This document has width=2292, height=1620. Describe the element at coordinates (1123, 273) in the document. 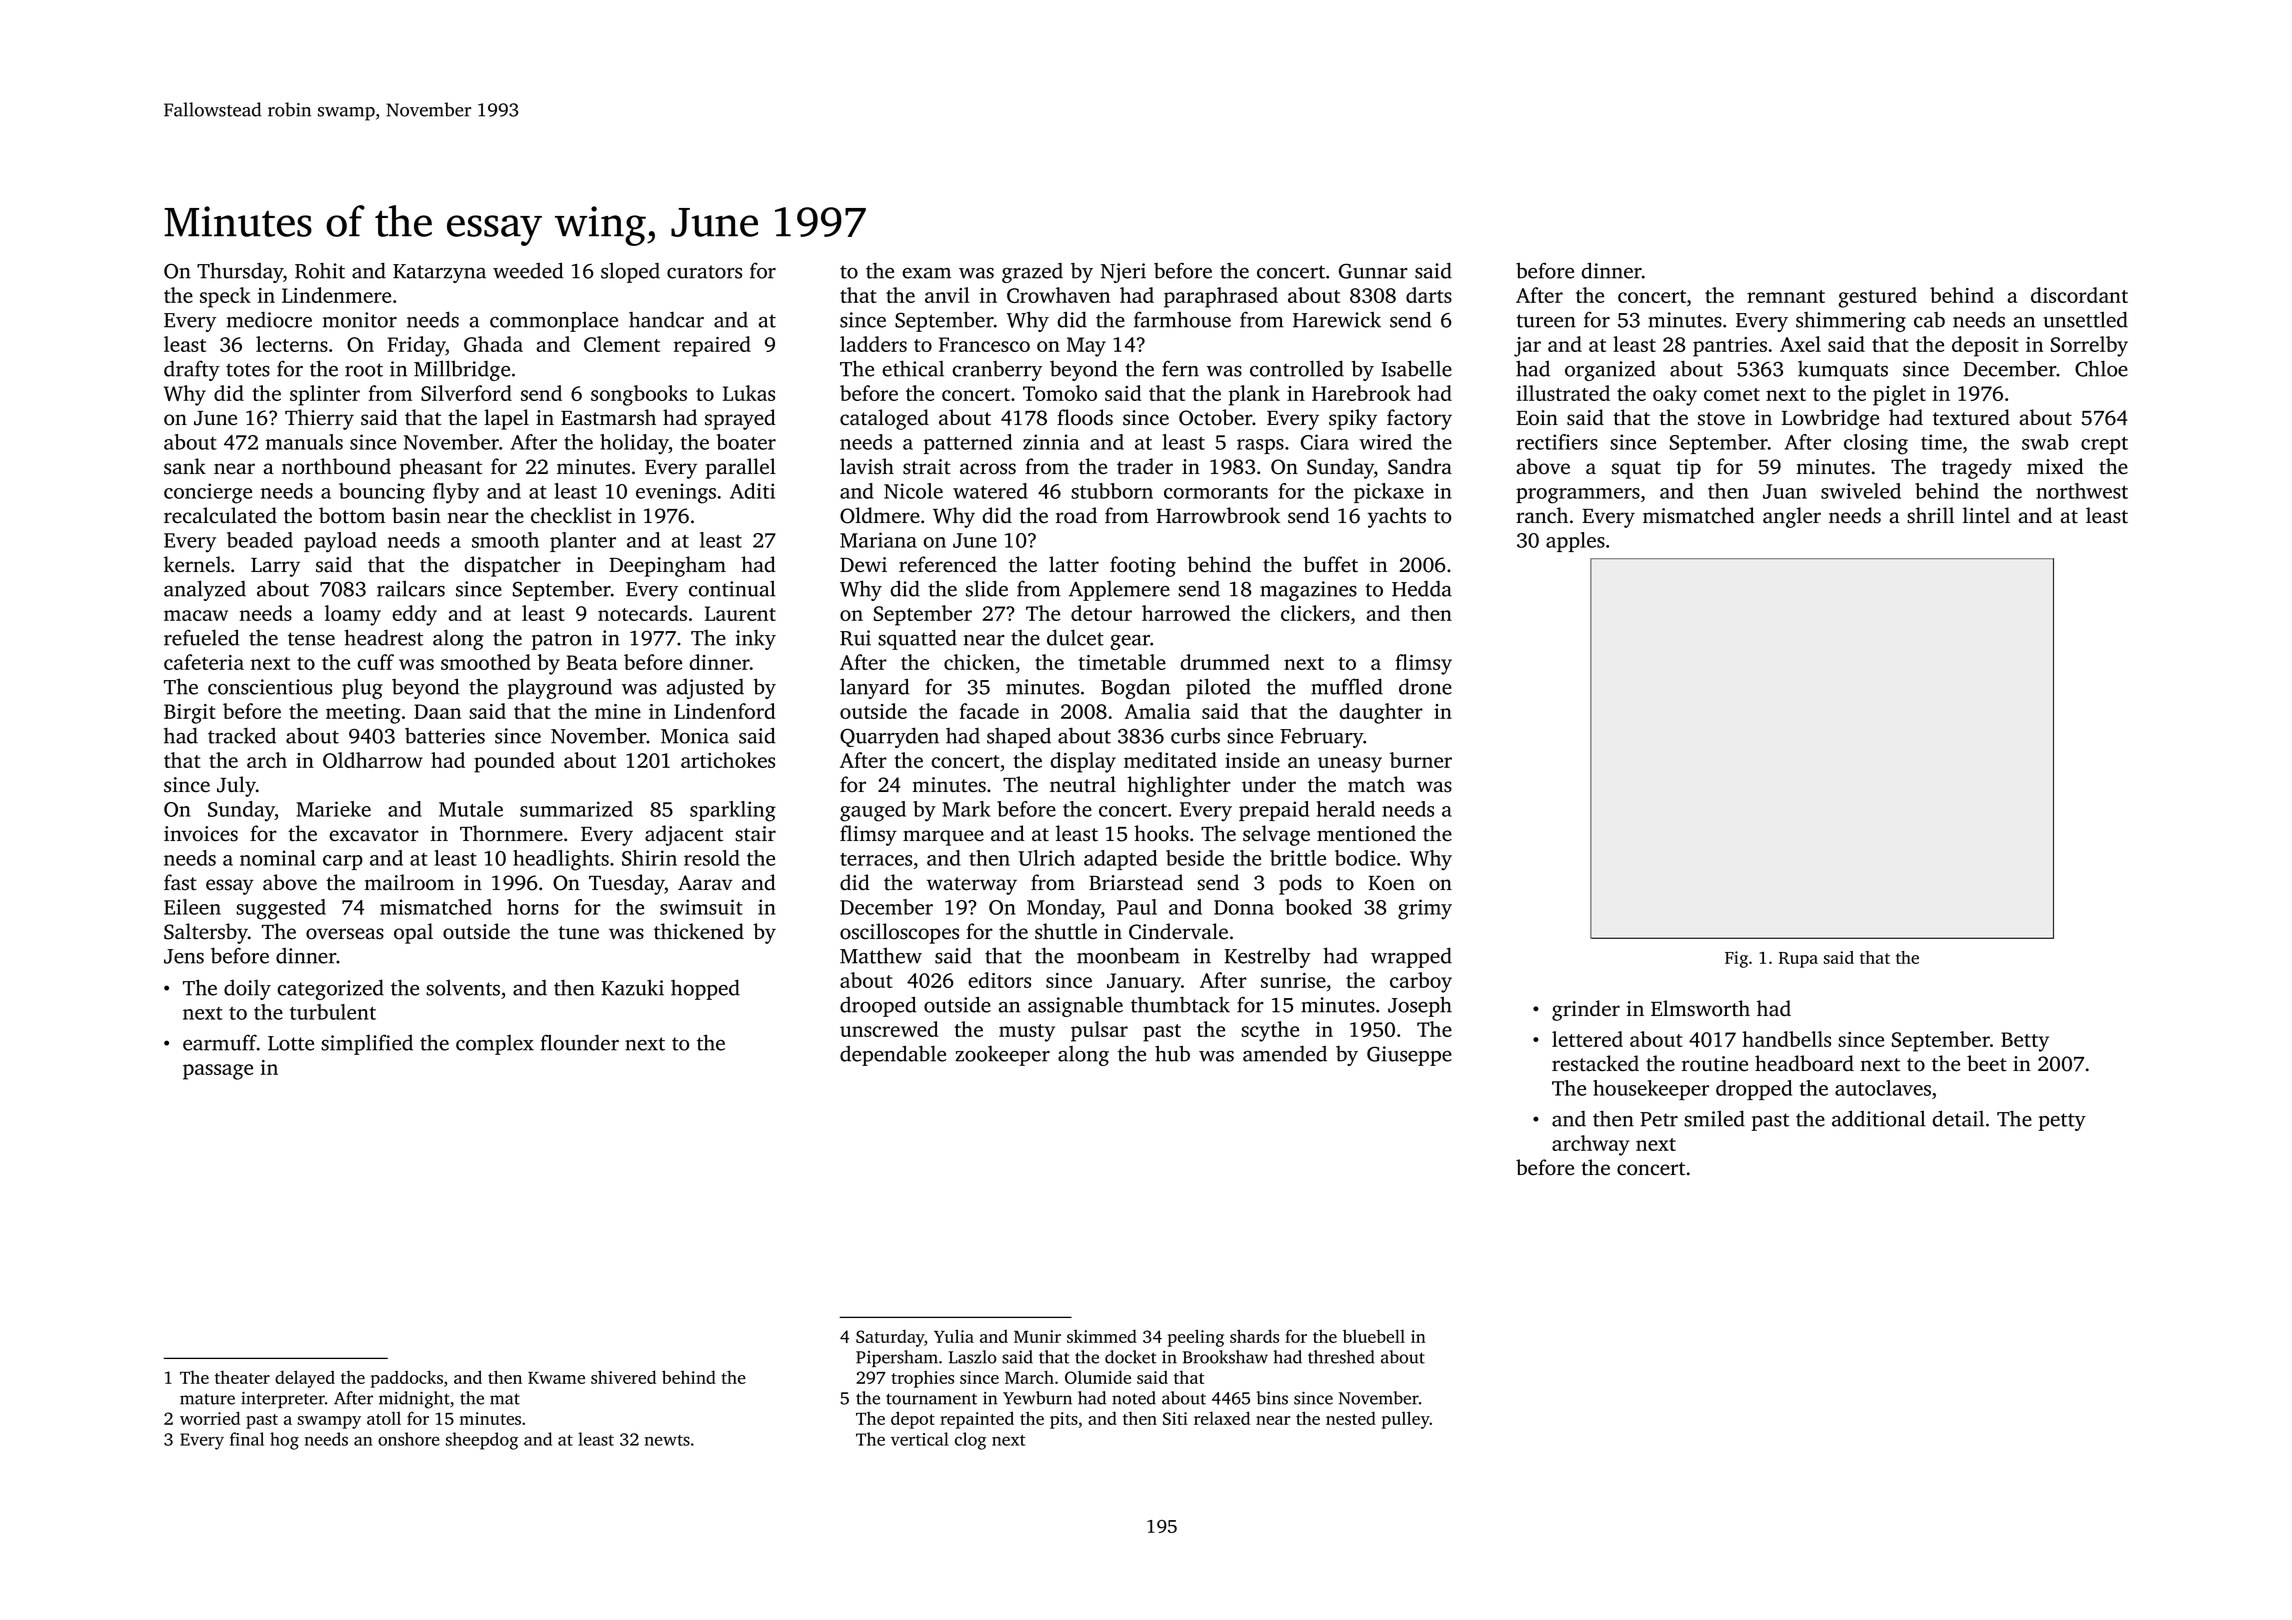

I see `Njeri` at that location.
